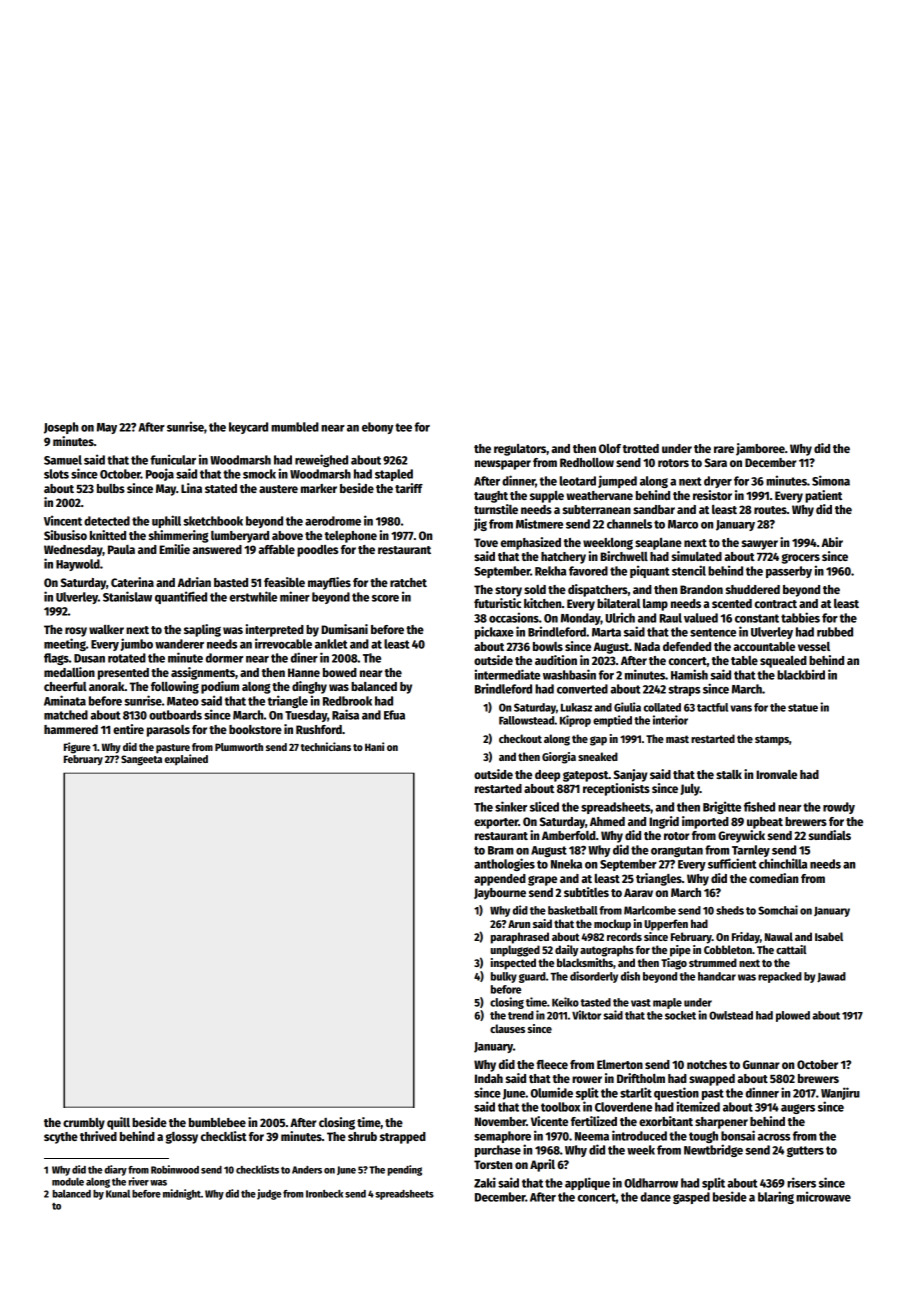 The image size is (908, 1316). Describe the element at coordinates (500, 894) in the document. I see `Jaybourne` at that location.
